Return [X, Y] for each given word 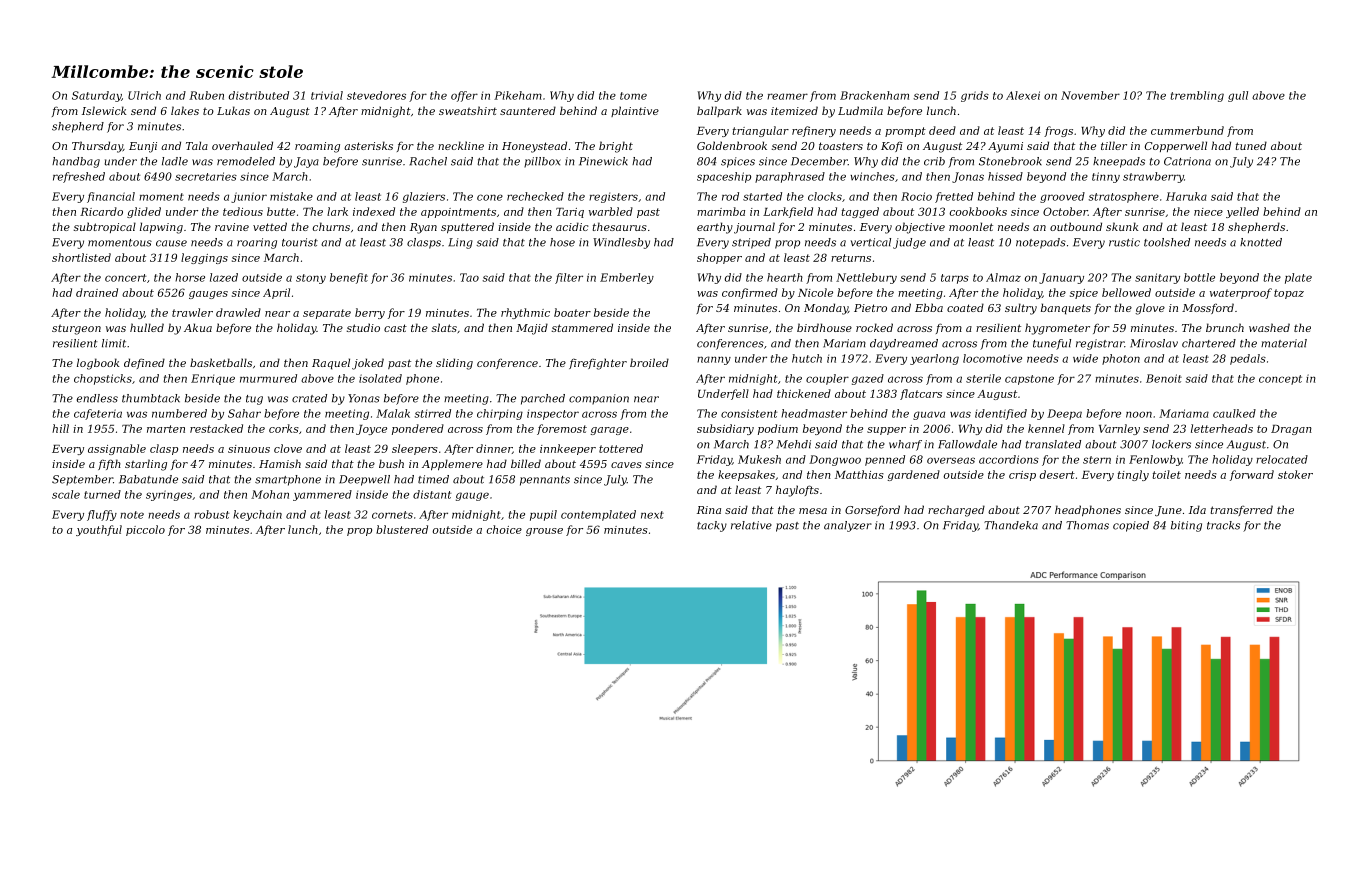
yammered [322, 495]
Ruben [206, 95]
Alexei [1023, 95]
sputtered [467, 228]
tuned [1251, 145]
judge [909, 243]
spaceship [724, 177]
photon [1121, 359]
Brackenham [874, 95]
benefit [349, 278]
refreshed [79, 177]
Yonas [364, 398]
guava [929, 415]
